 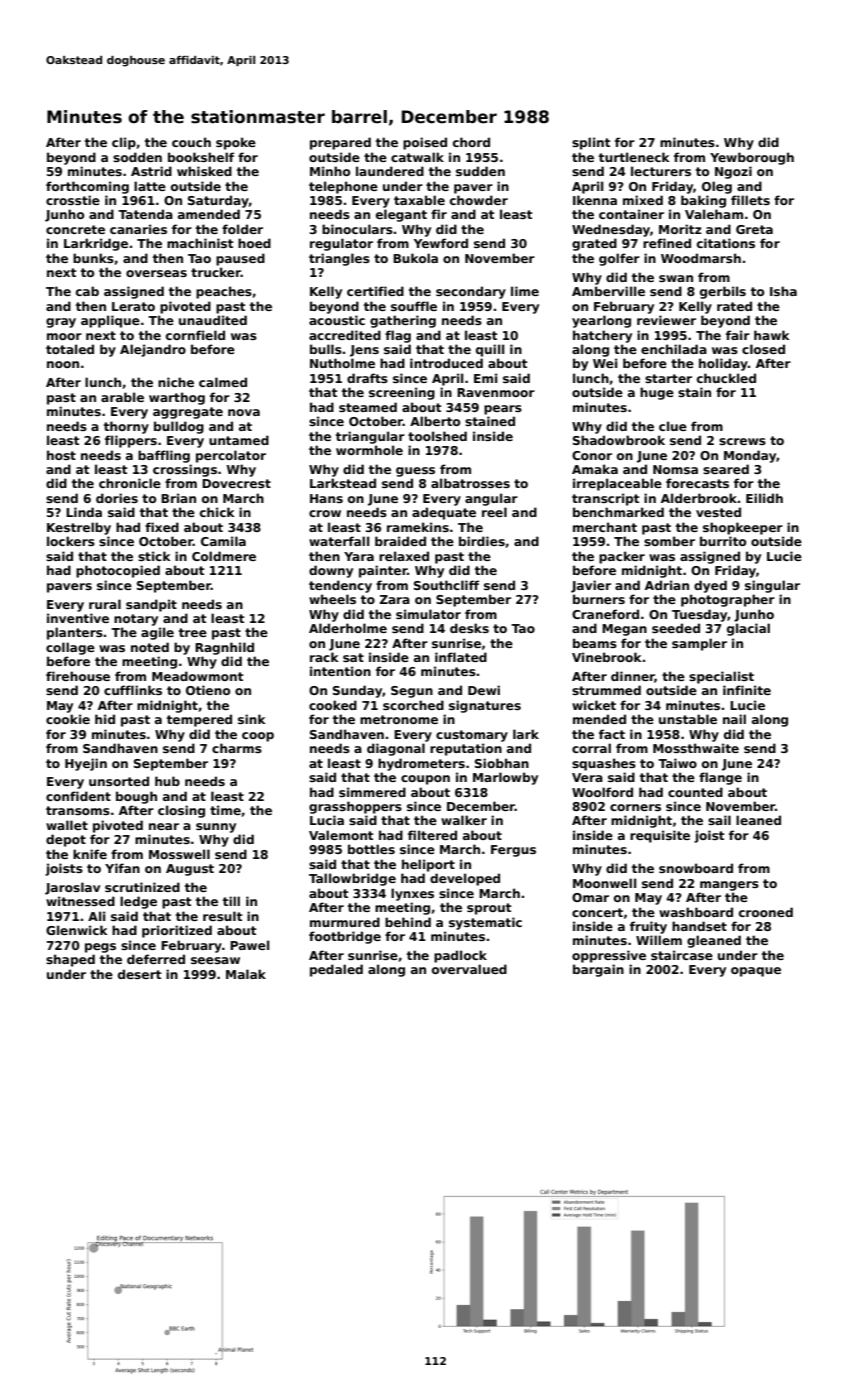 What do you see at coordinates (417, 157) in the screenshot?
I see `catwalk` at bounding box center [417, 157].
